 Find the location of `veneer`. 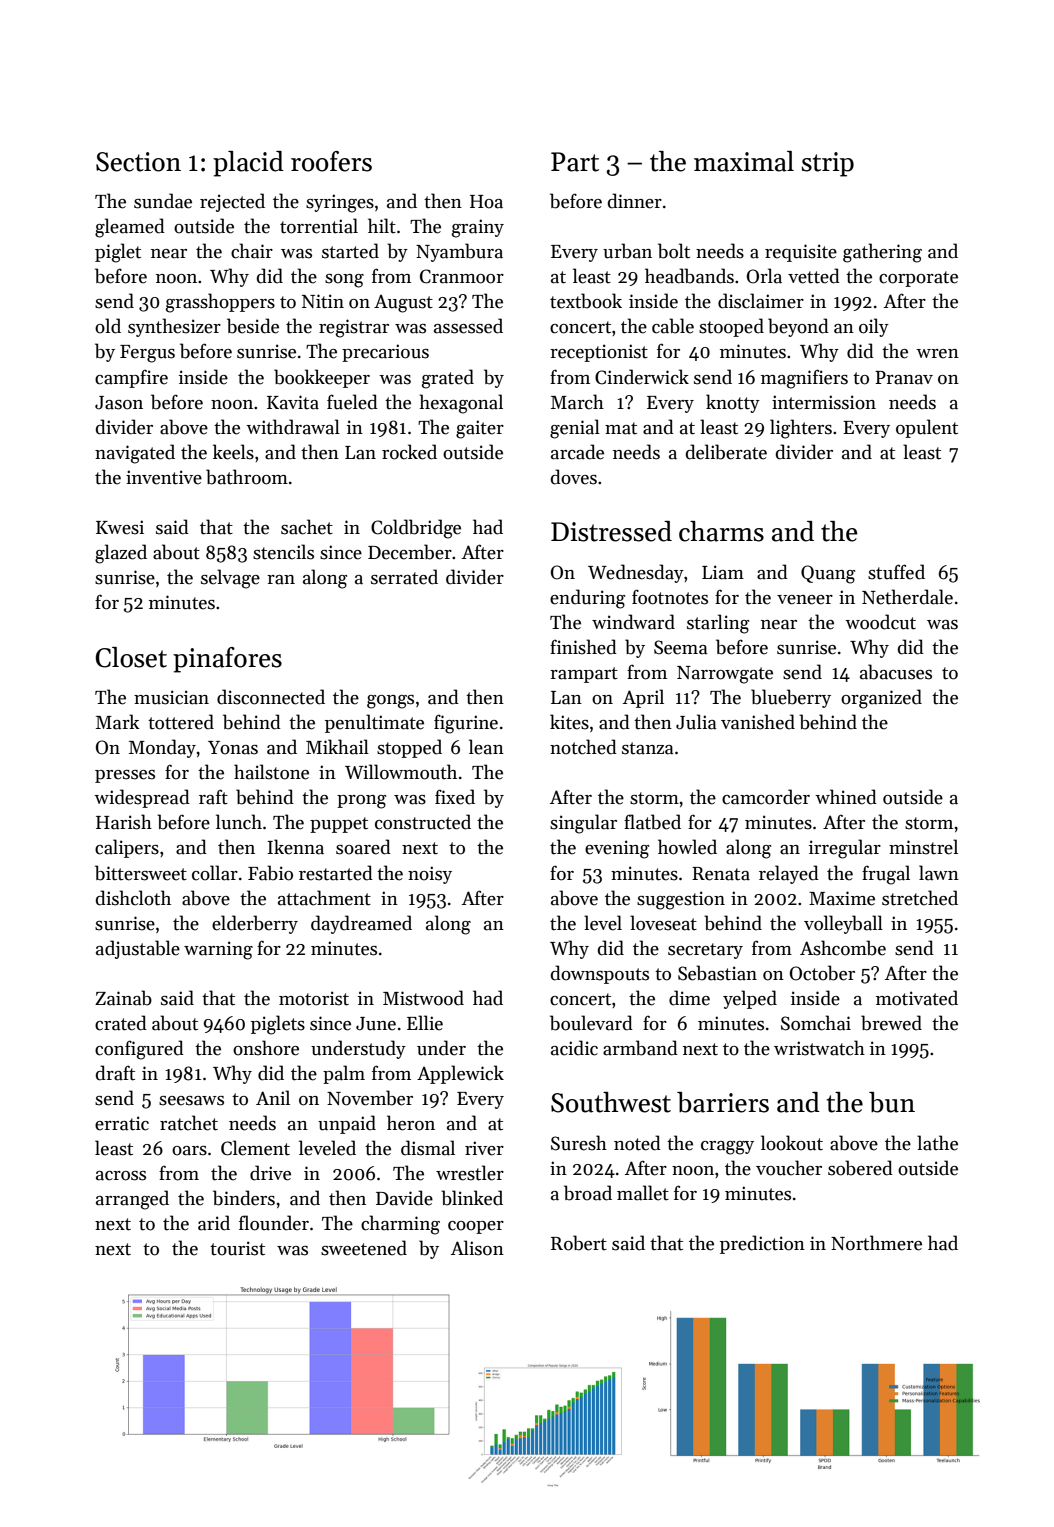

veneer is located at coordinates (805, 600).
